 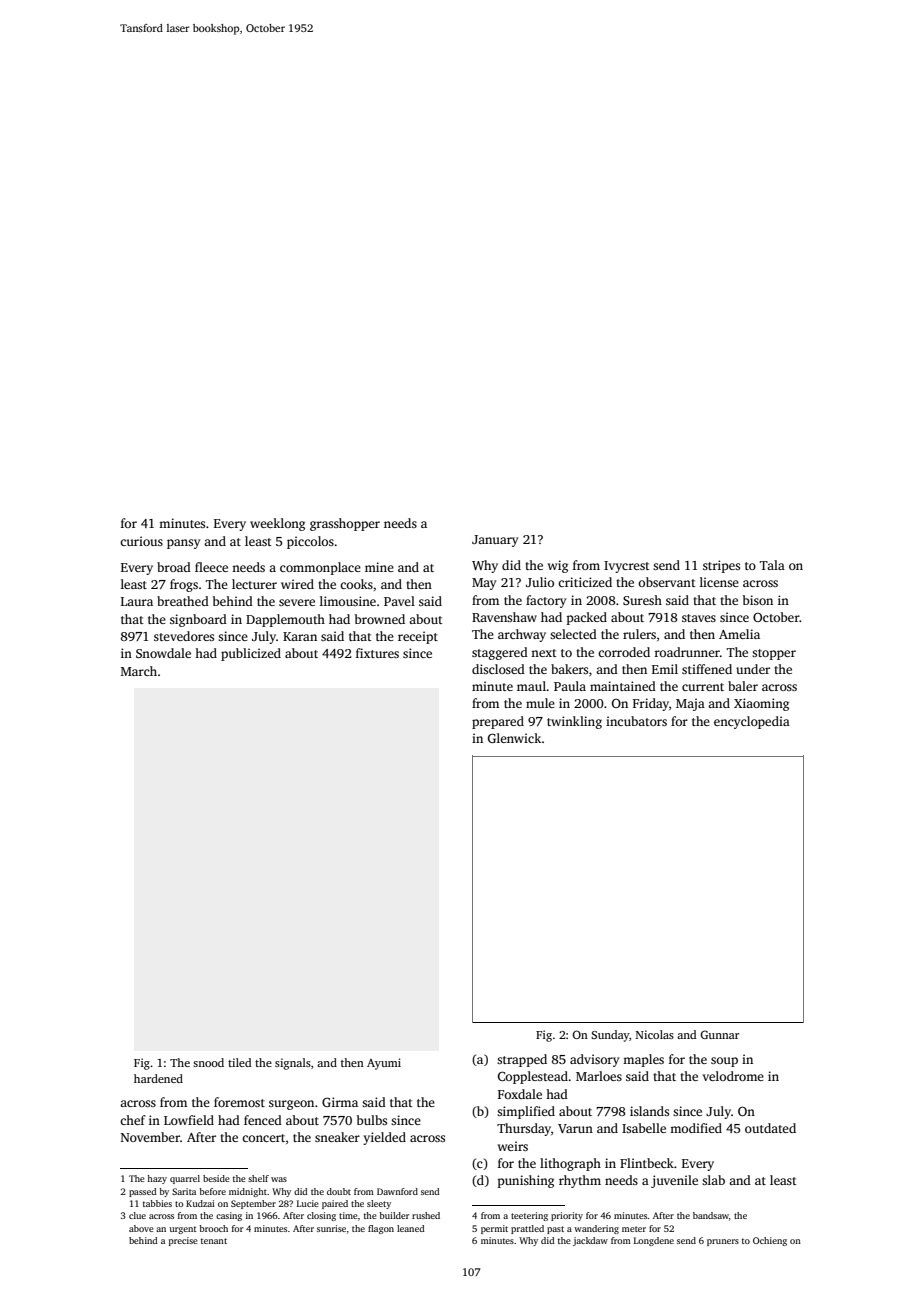 What do you see at coordinates (377, 653) in the screenshot?
I see `fixtures` at bounding box center [377, 653].
